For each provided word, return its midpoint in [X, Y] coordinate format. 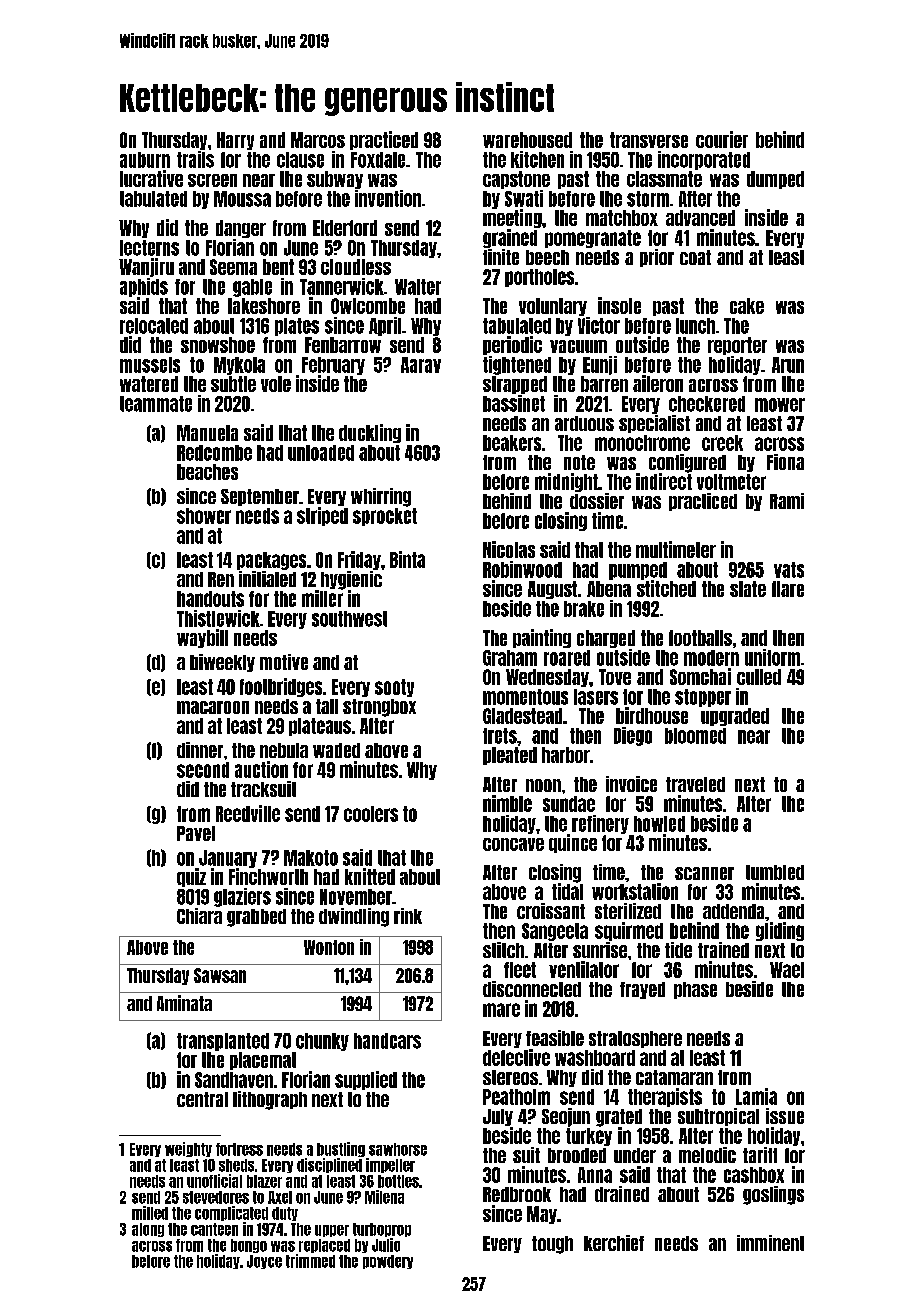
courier [722, 139]
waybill [202, 638]
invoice [631, 784]
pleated [510, 756]
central [202, 1099]
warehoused [527, 140]
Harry [235, 141]
